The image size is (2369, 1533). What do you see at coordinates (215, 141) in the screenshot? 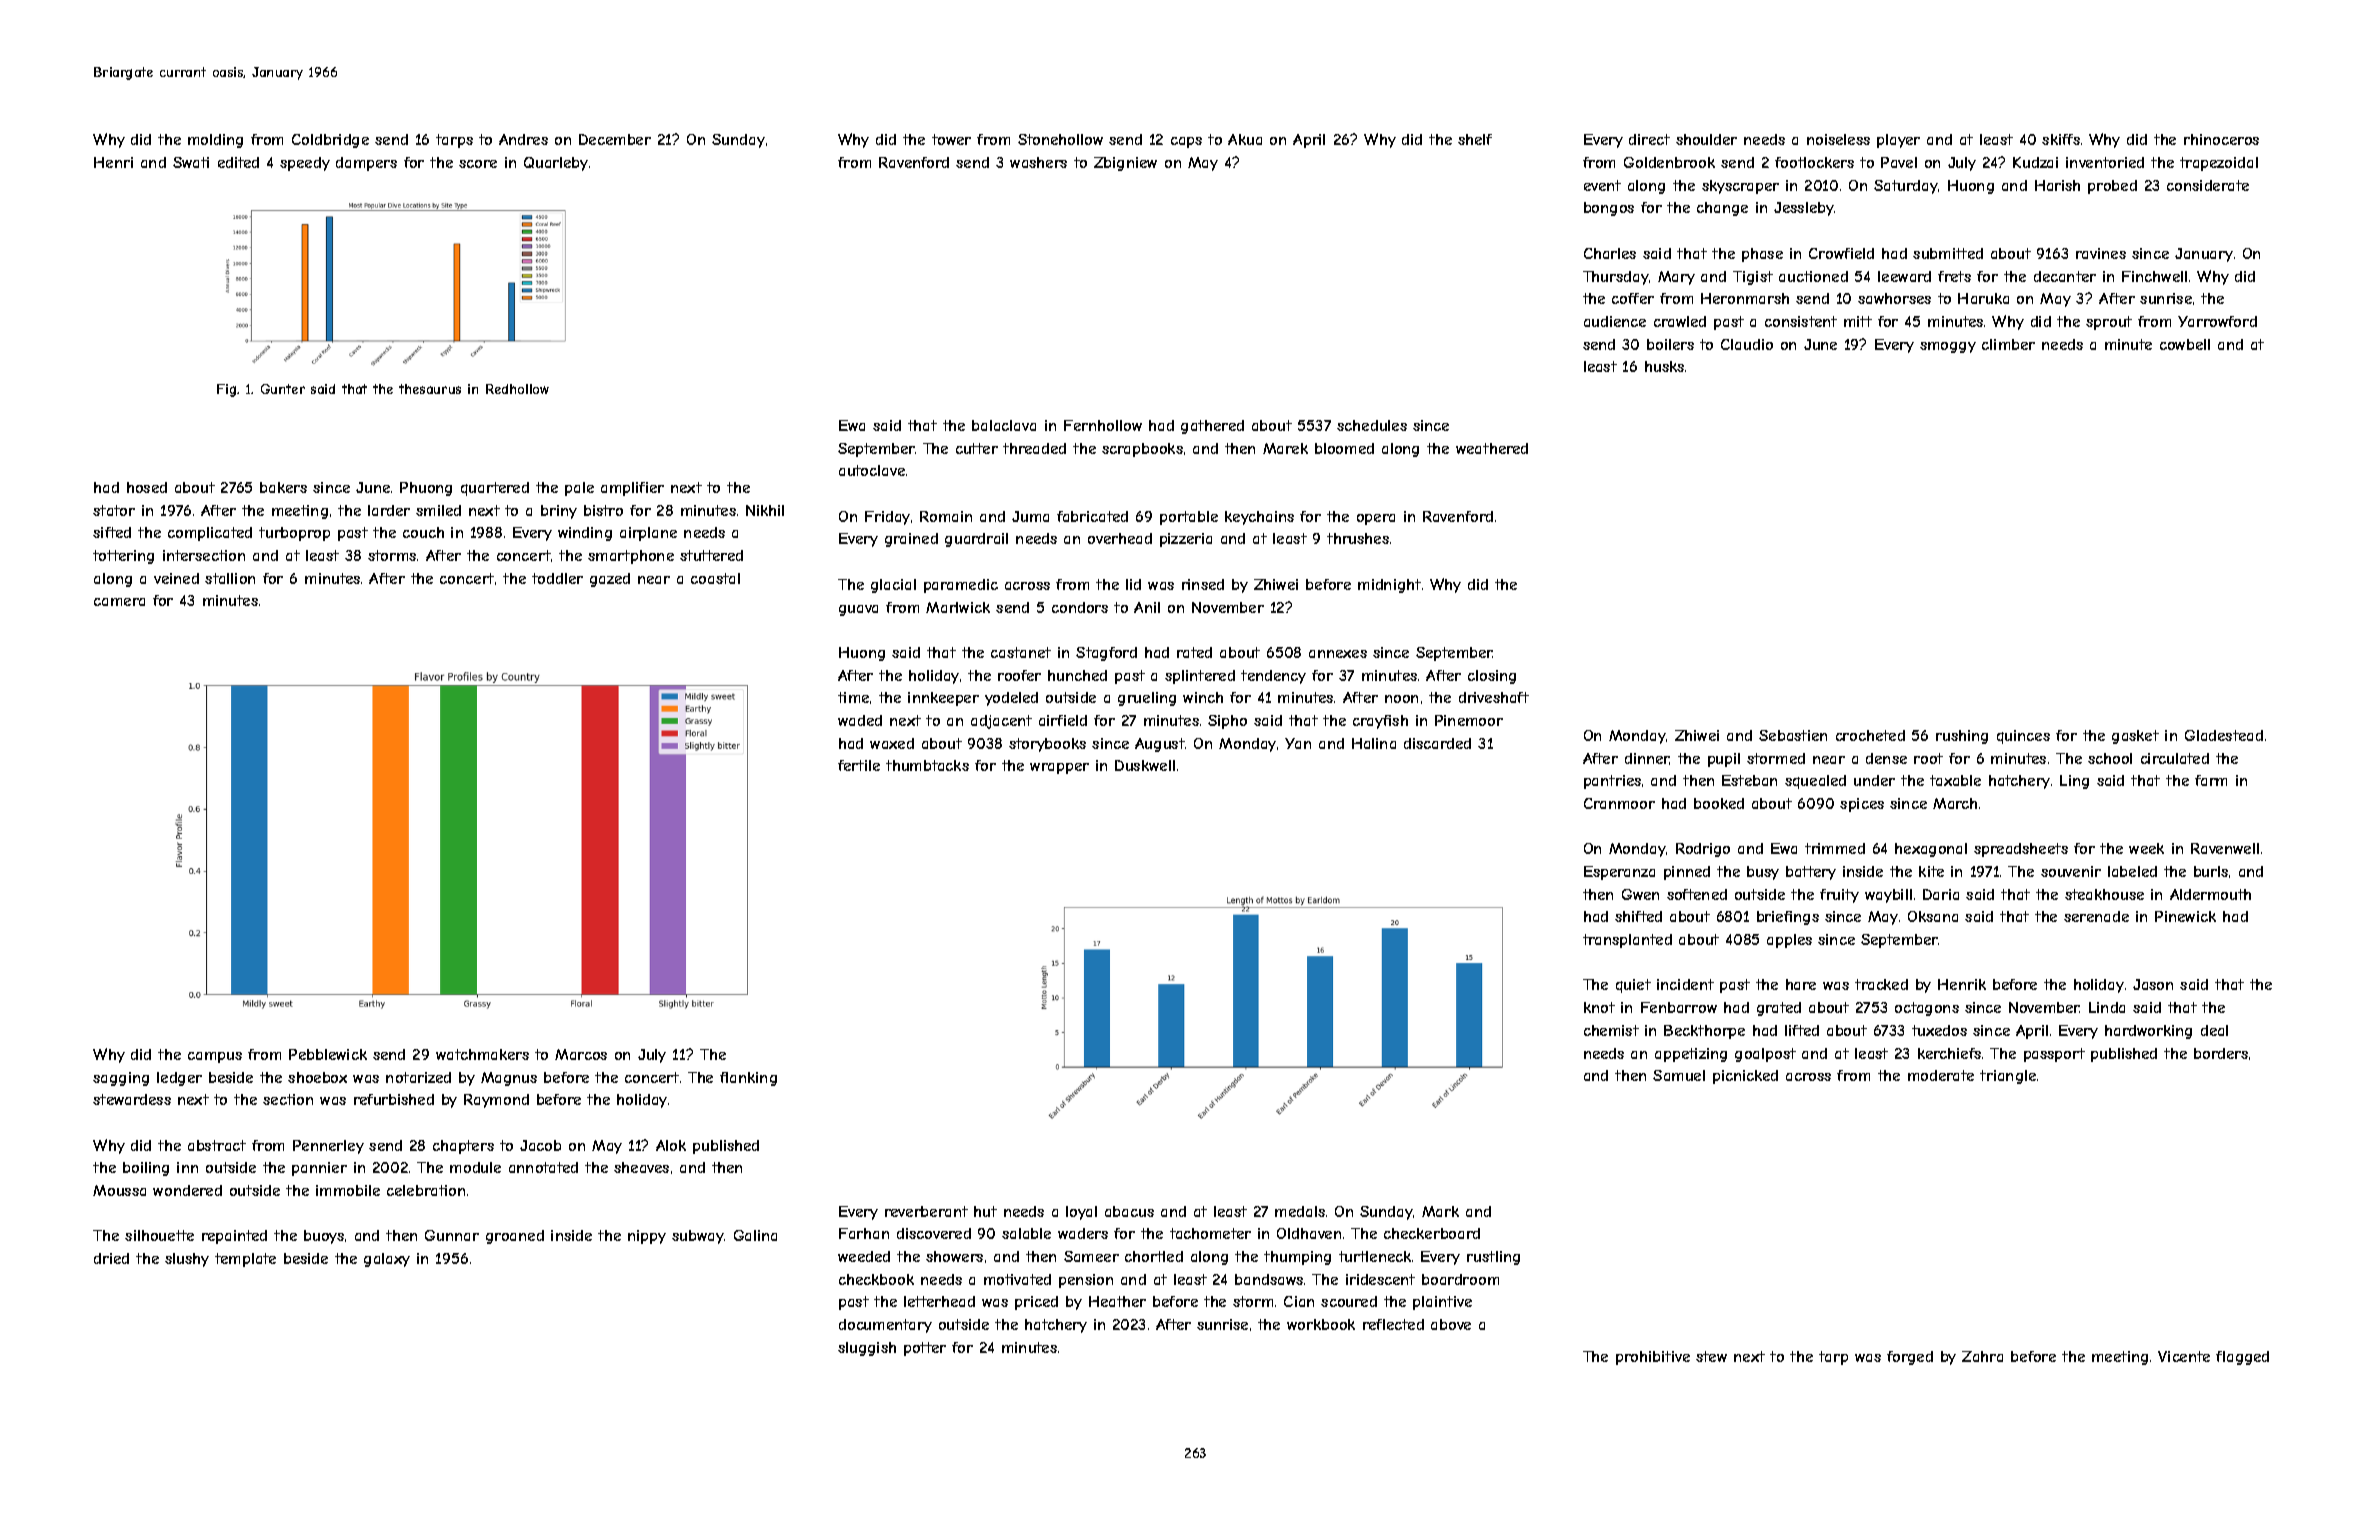
I see `molding` at bounding box center [215, 141].
